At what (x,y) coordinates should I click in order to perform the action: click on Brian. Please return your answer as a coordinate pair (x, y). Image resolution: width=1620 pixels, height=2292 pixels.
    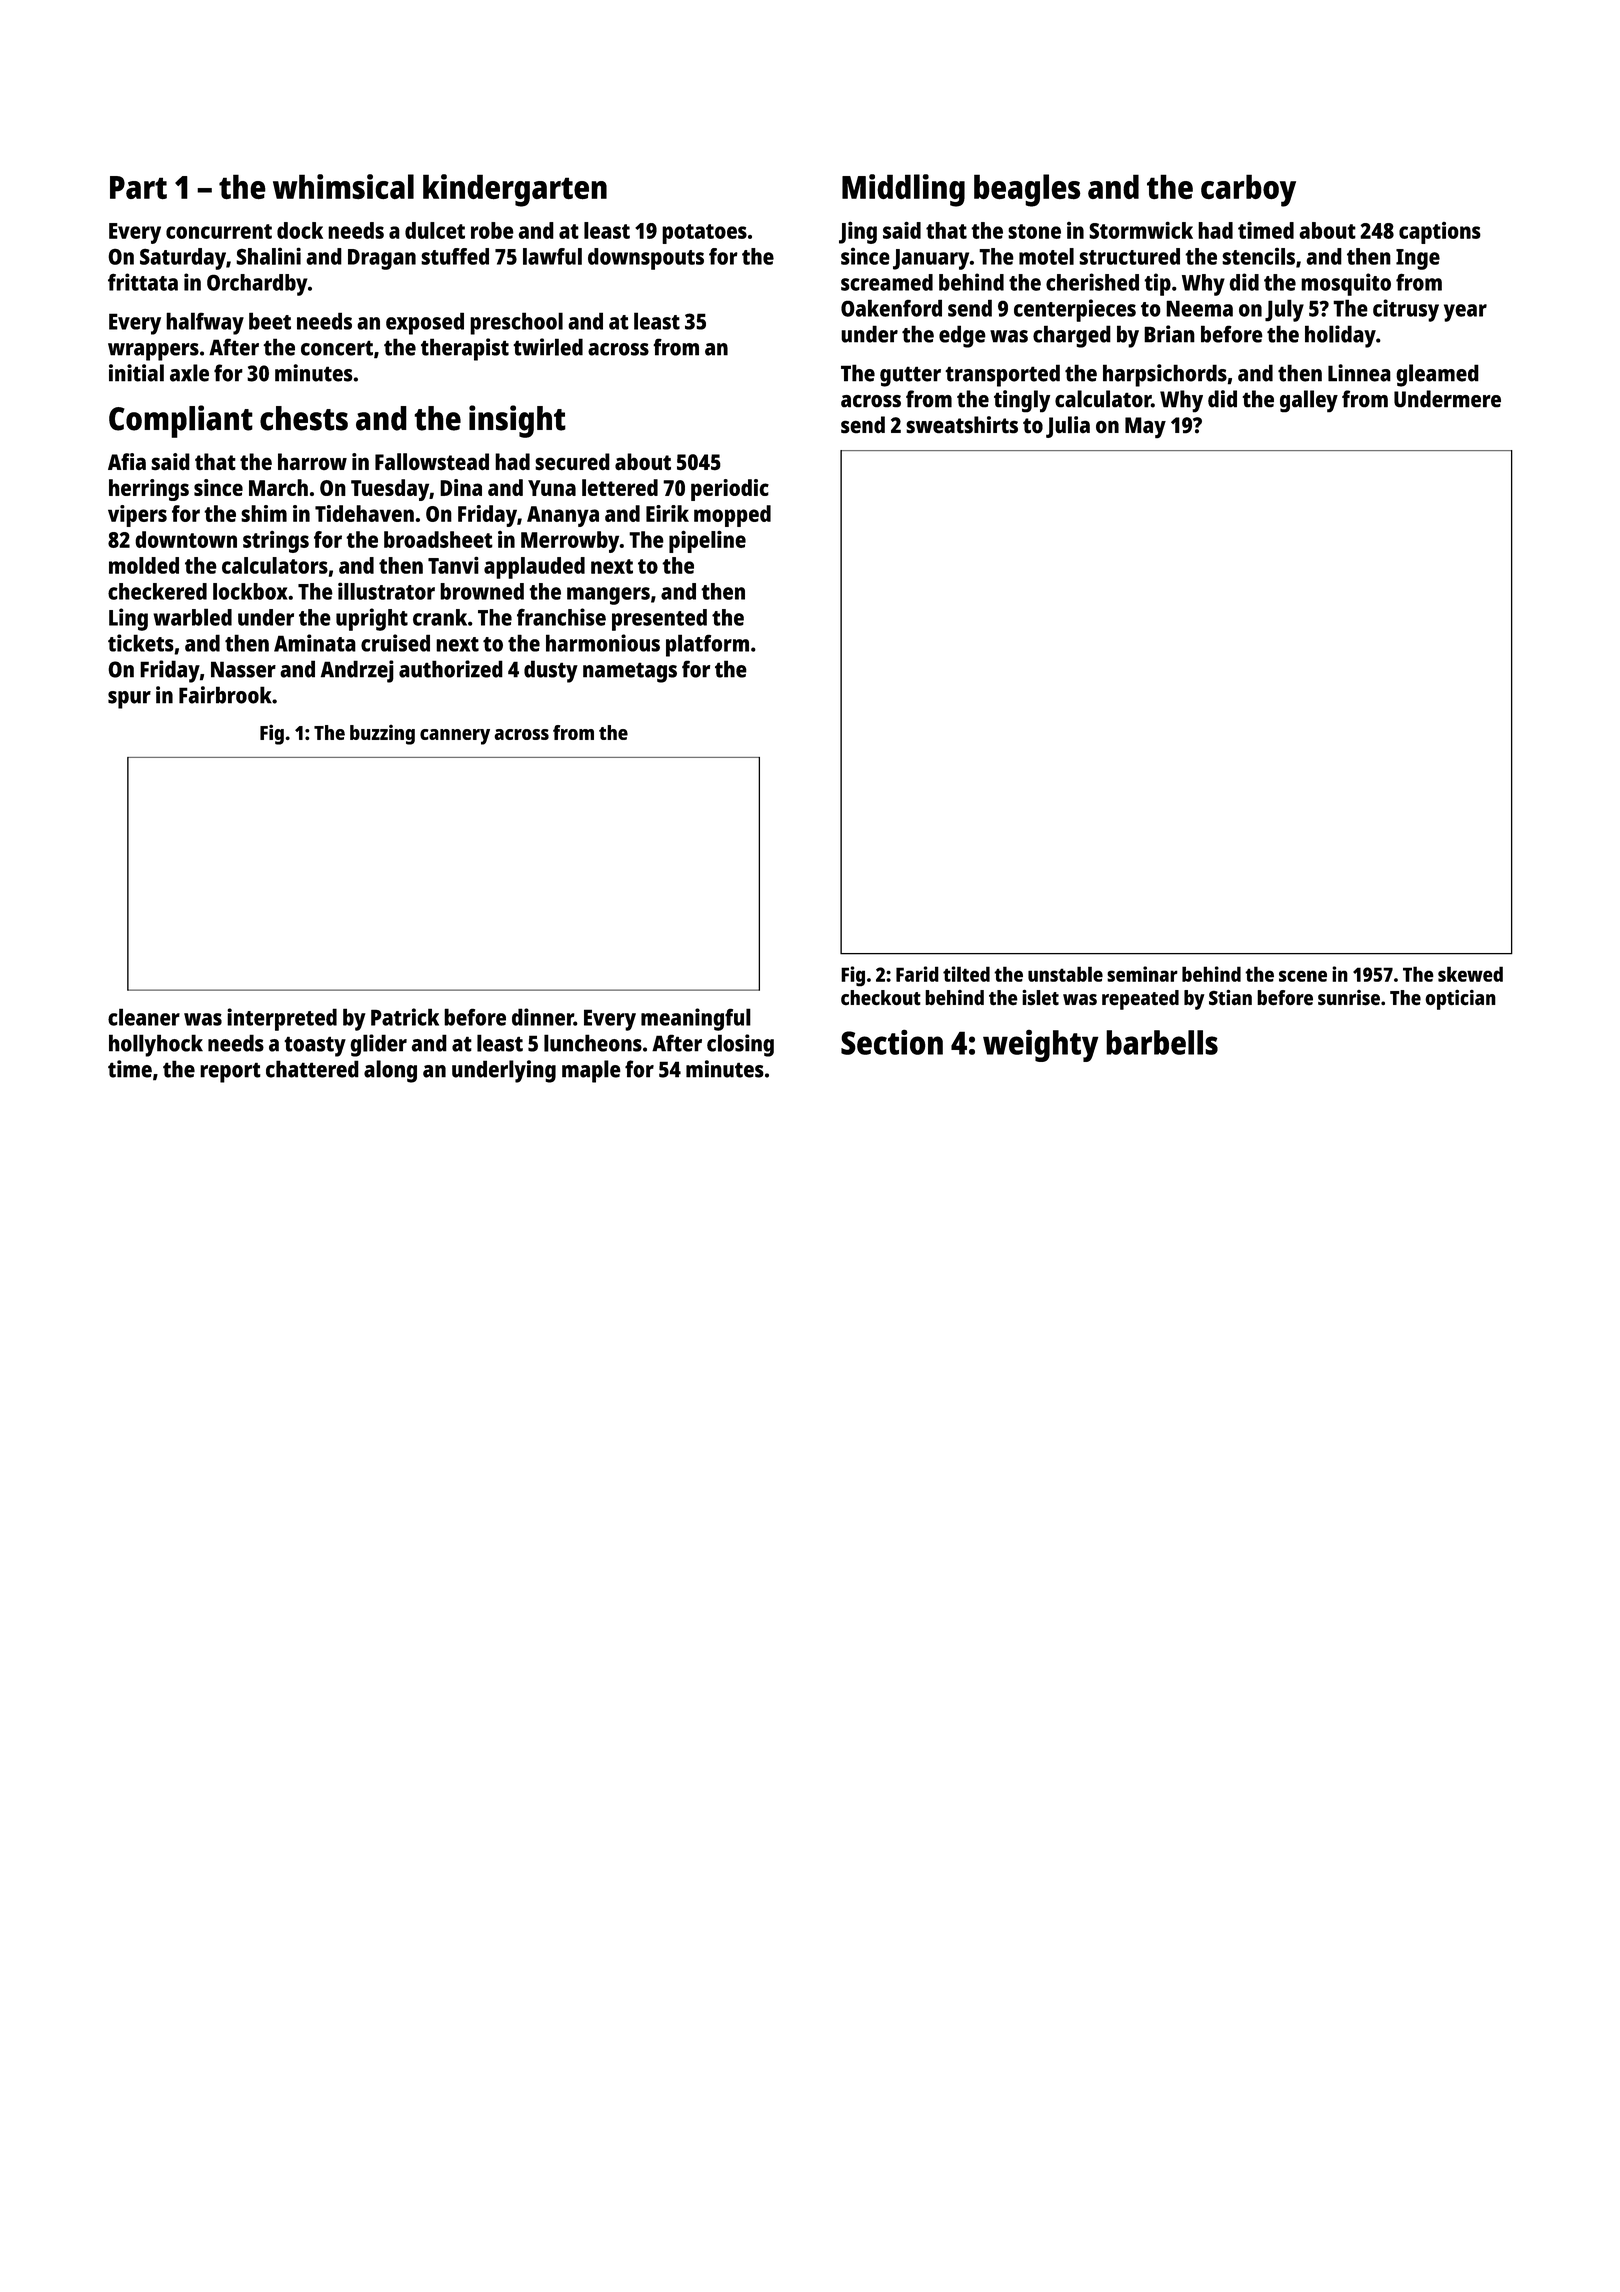
    Looking at the image, I should click on (1169, 334).
